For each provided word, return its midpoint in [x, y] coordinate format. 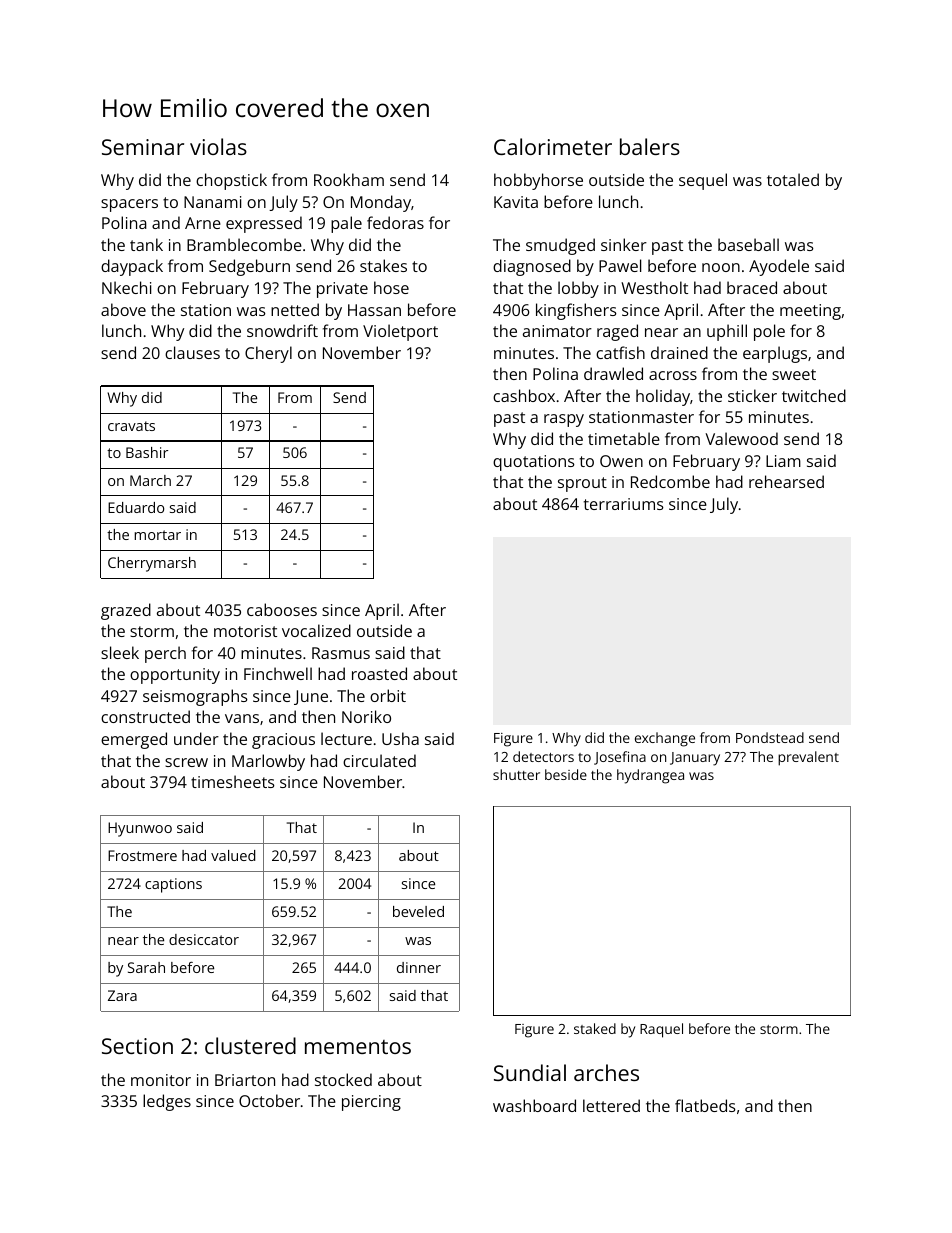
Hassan [374, 310]
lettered [611, 1105]
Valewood [741, 438]
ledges [167, 1102]
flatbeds [705, 1105]
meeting [810, 312]
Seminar [143, 147]
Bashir [147, 452]
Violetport [400, 332]
